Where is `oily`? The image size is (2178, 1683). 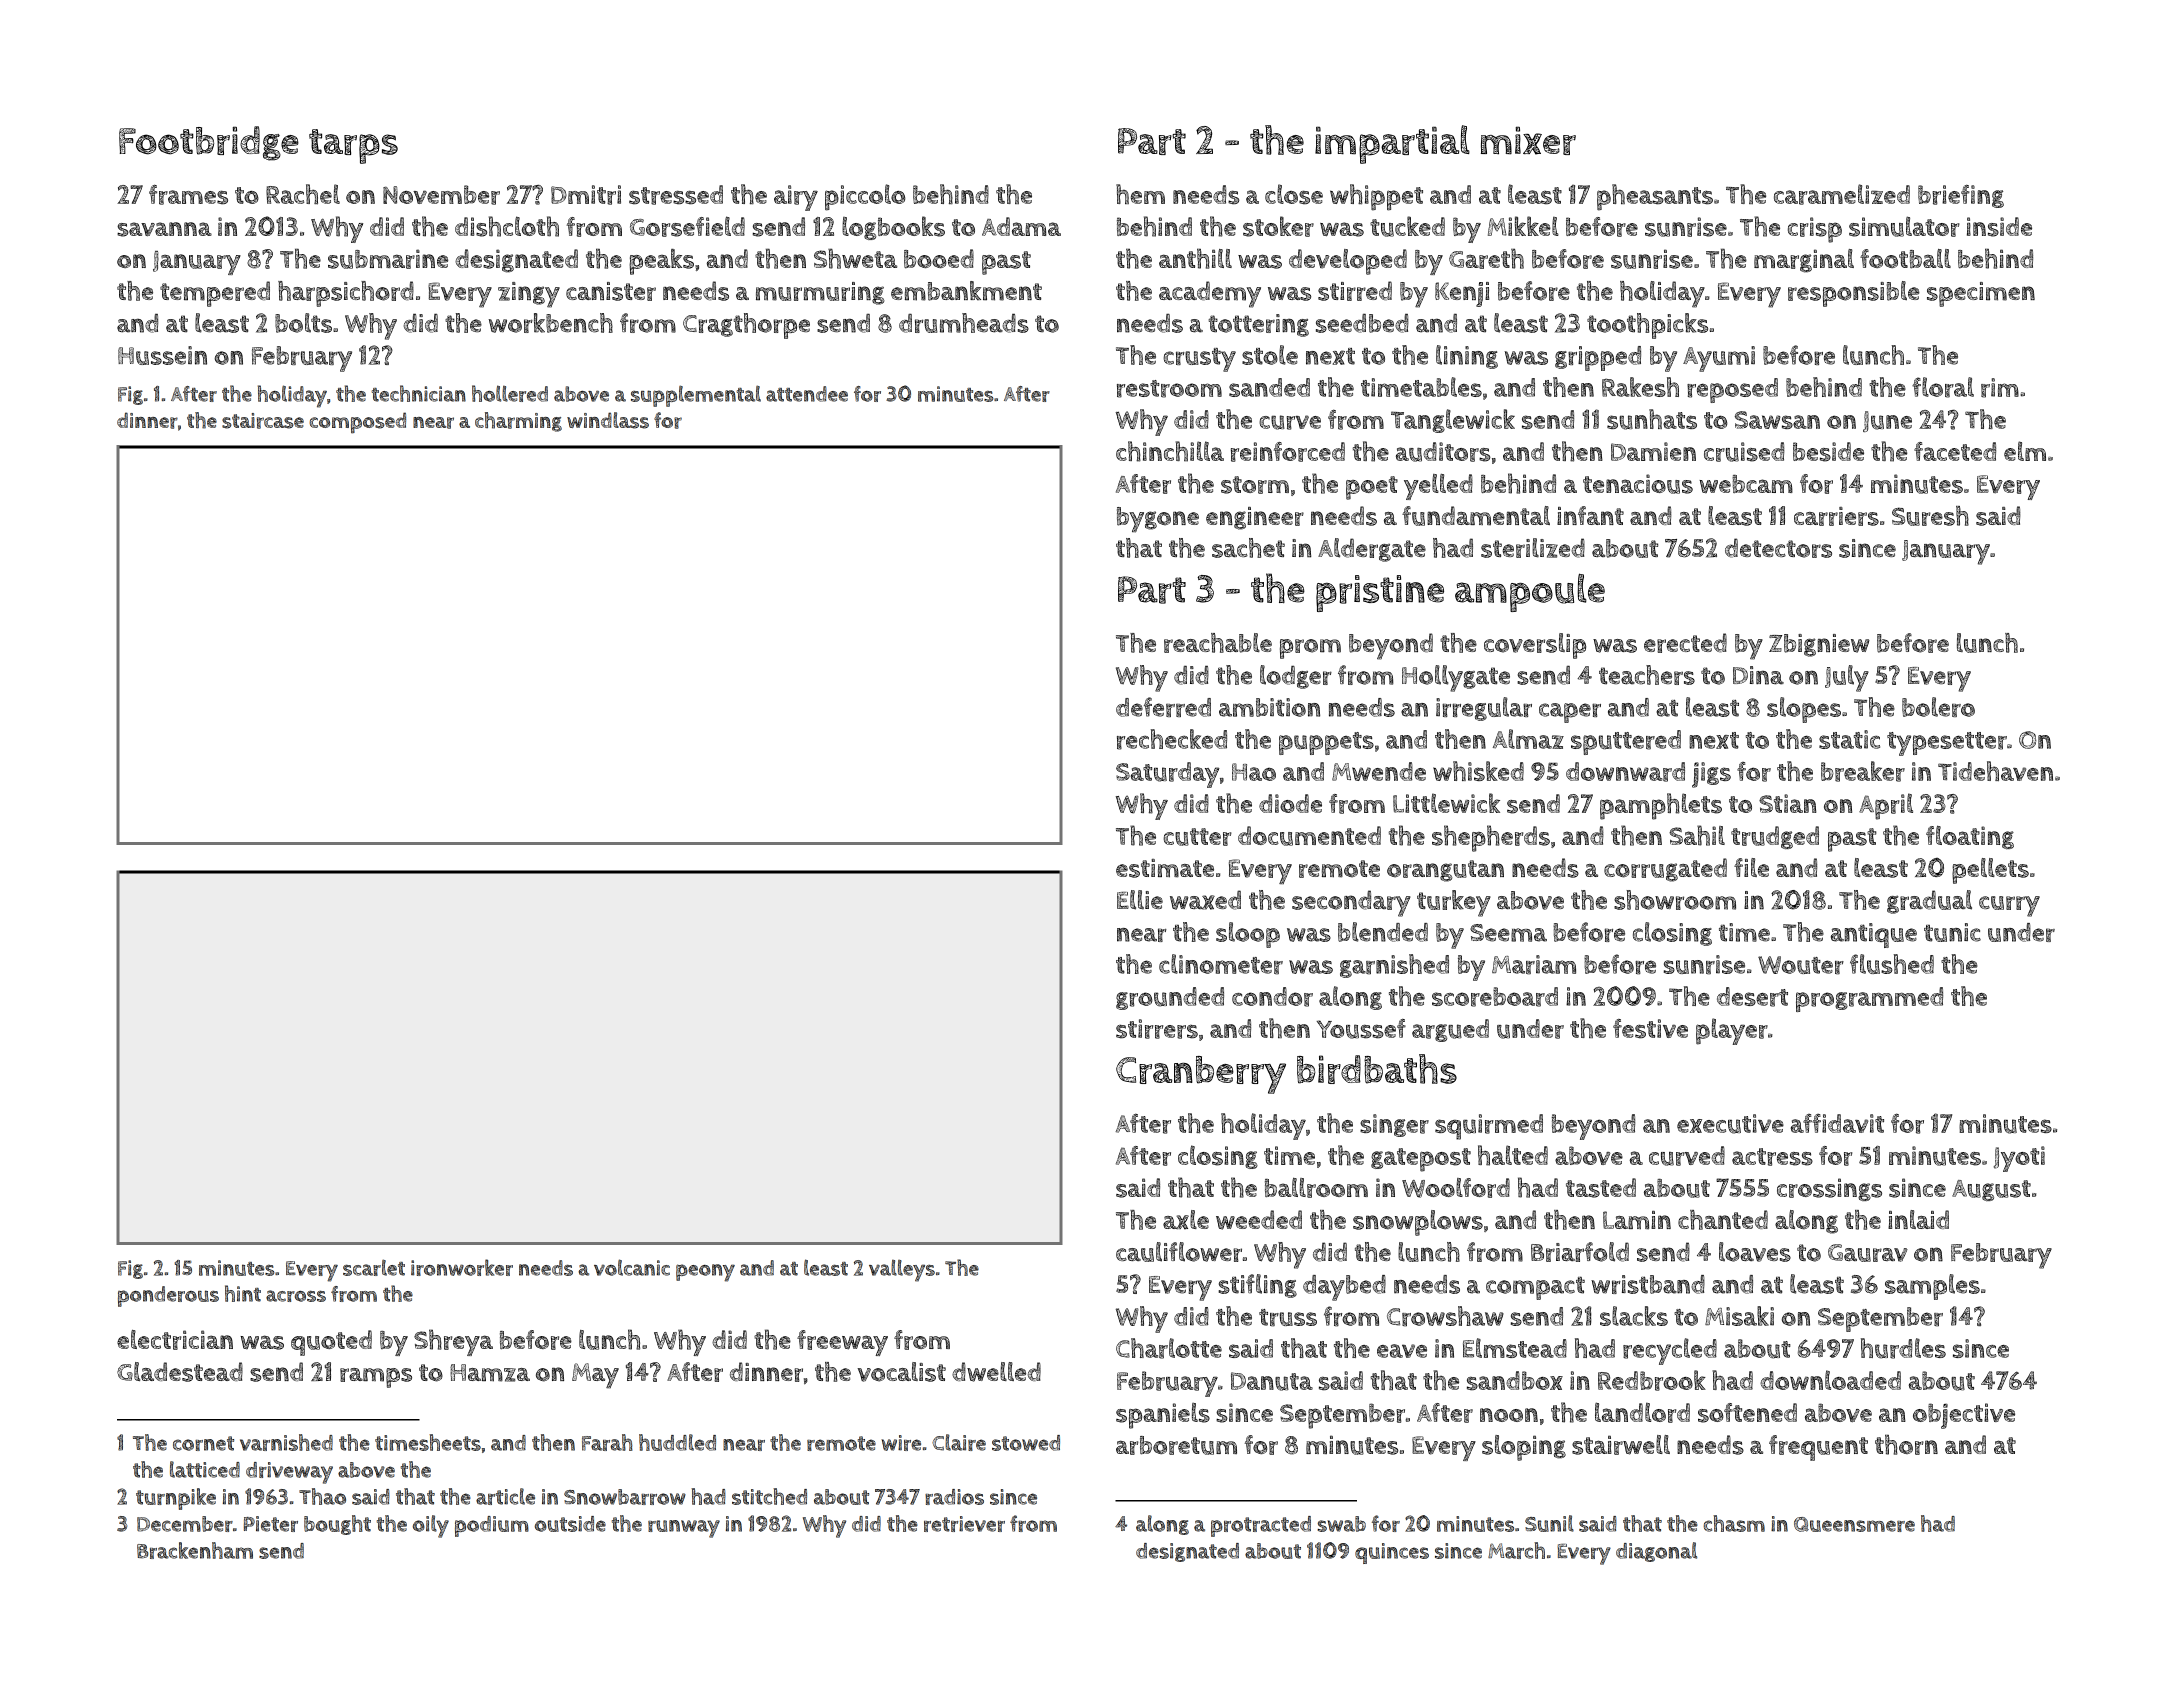
oily is located at coordinates (431, 1526).
